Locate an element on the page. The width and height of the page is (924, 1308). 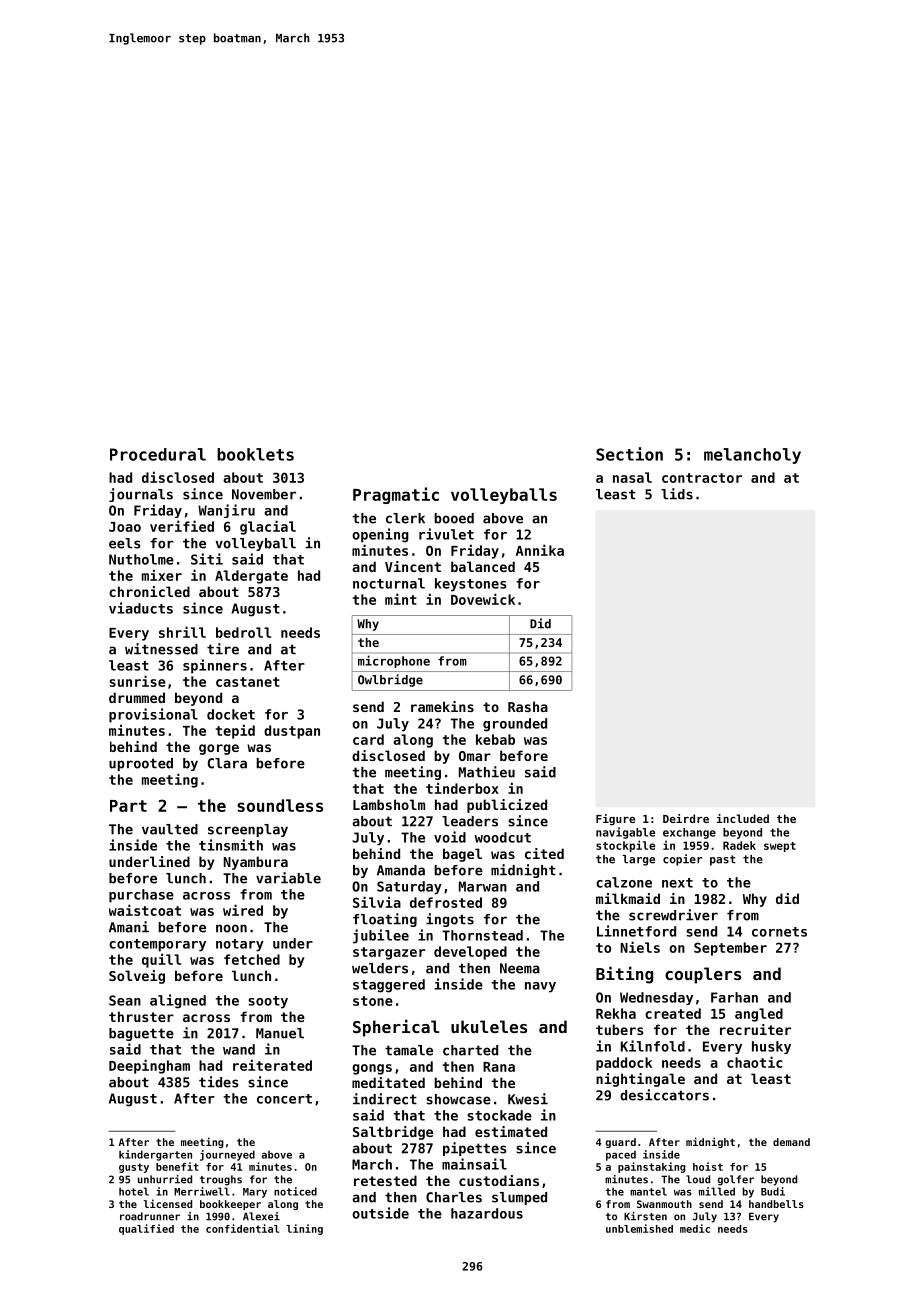
unblemished is located at coordinates (639, 1228).
